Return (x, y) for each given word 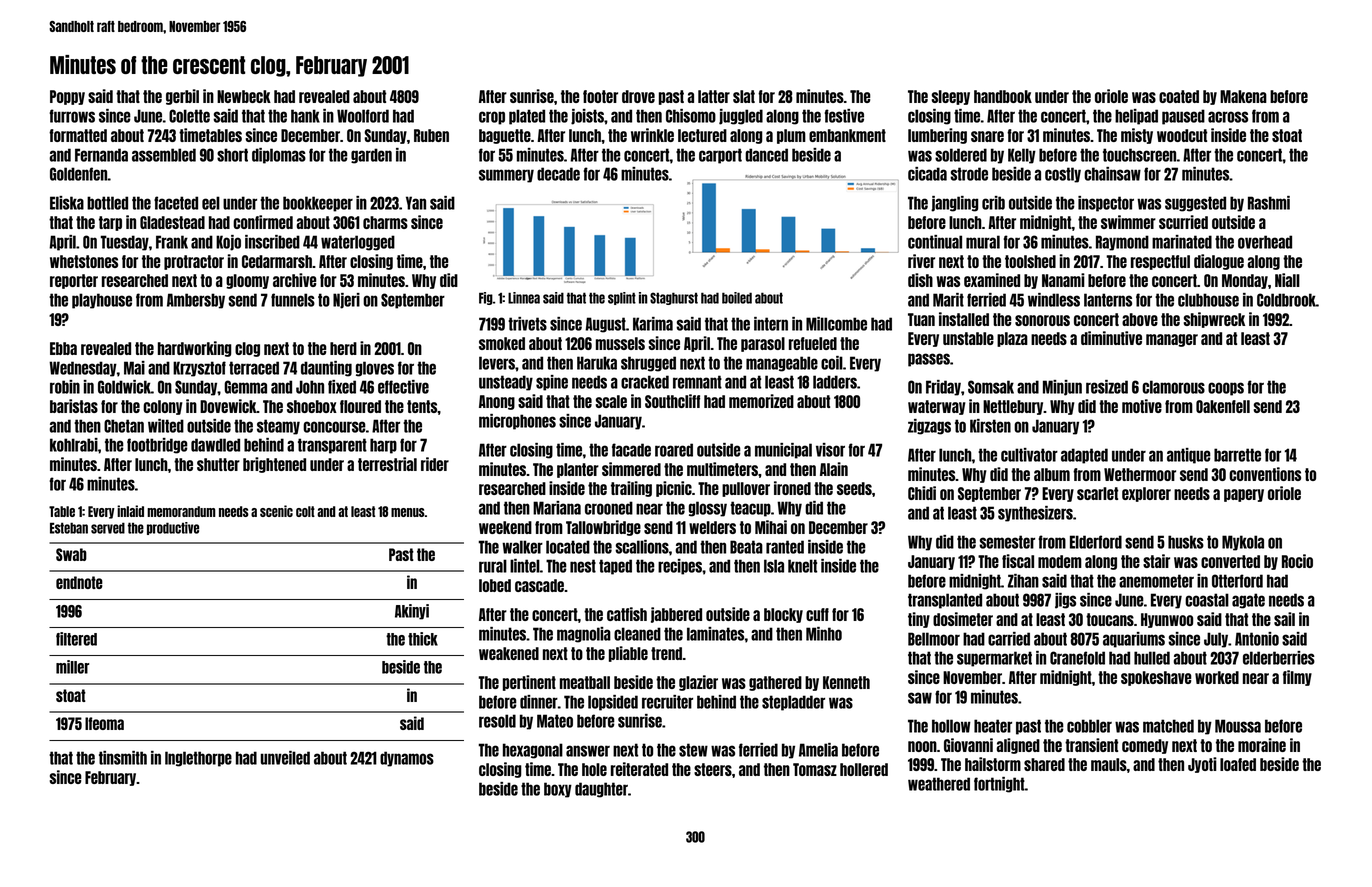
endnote (79, 582)
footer (600, 96)
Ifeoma (104, 723)
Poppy (67, 97)
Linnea (524, 298)
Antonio (1257, 639)
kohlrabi (74, 445)
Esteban (69, 528)
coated (1179, 96)
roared (674, 450)
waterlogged (358, 243)
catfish (627, 614)
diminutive (1111, 338)
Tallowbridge (603, 528)
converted (1230, 561)
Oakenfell (1223, 406)
